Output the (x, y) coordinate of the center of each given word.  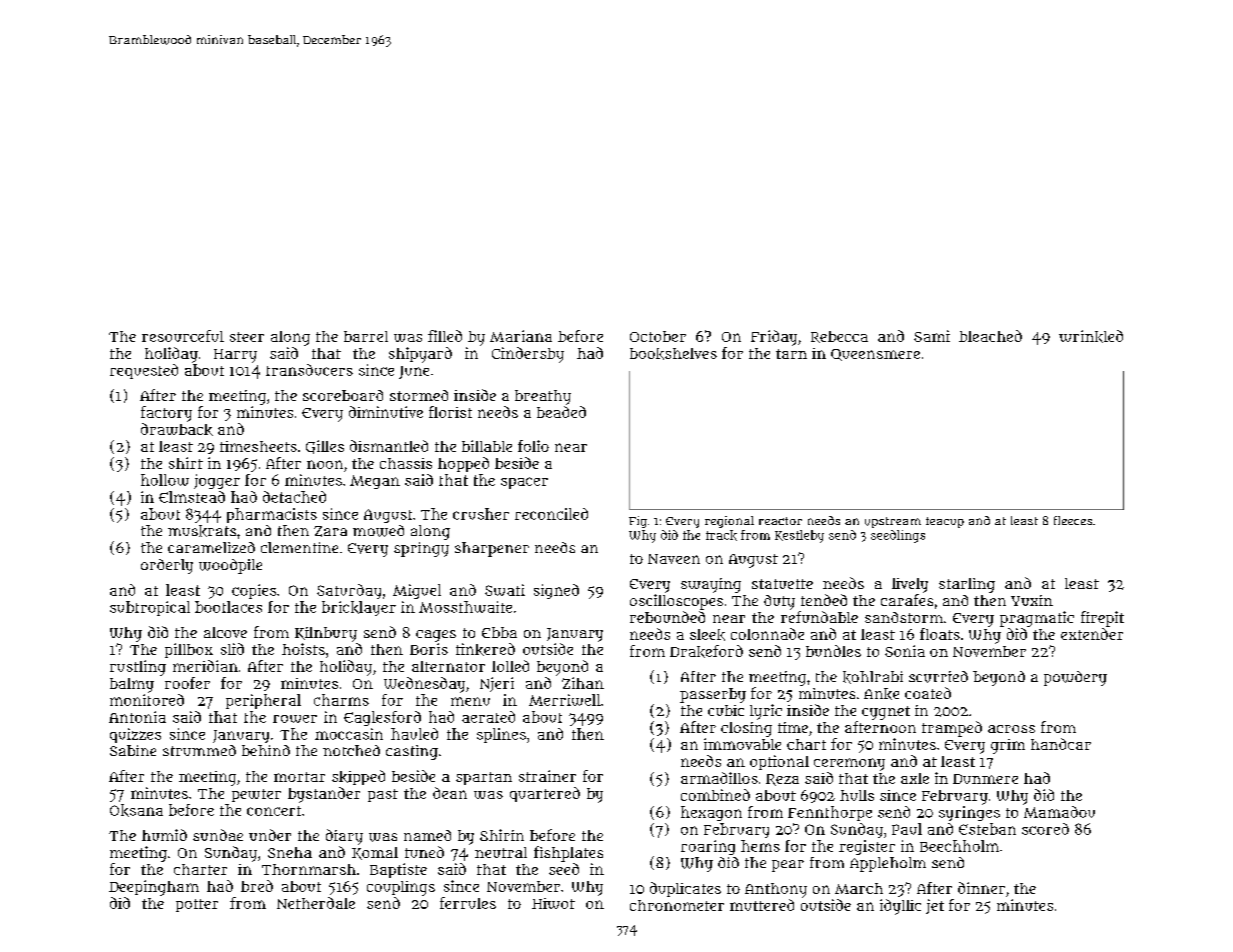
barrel (366, 336)
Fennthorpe (830, 813)
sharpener (492, 549)
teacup (945, 522)
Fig (638, 522)
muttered (762, 905)
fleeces (1073, 520)
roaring (708, 847)
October (658, 336)
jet (935, 906)
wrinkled (1091, 336)
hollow (165, 480)
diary (344, 837)
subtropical (150, 608)
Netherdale (316, 903)
